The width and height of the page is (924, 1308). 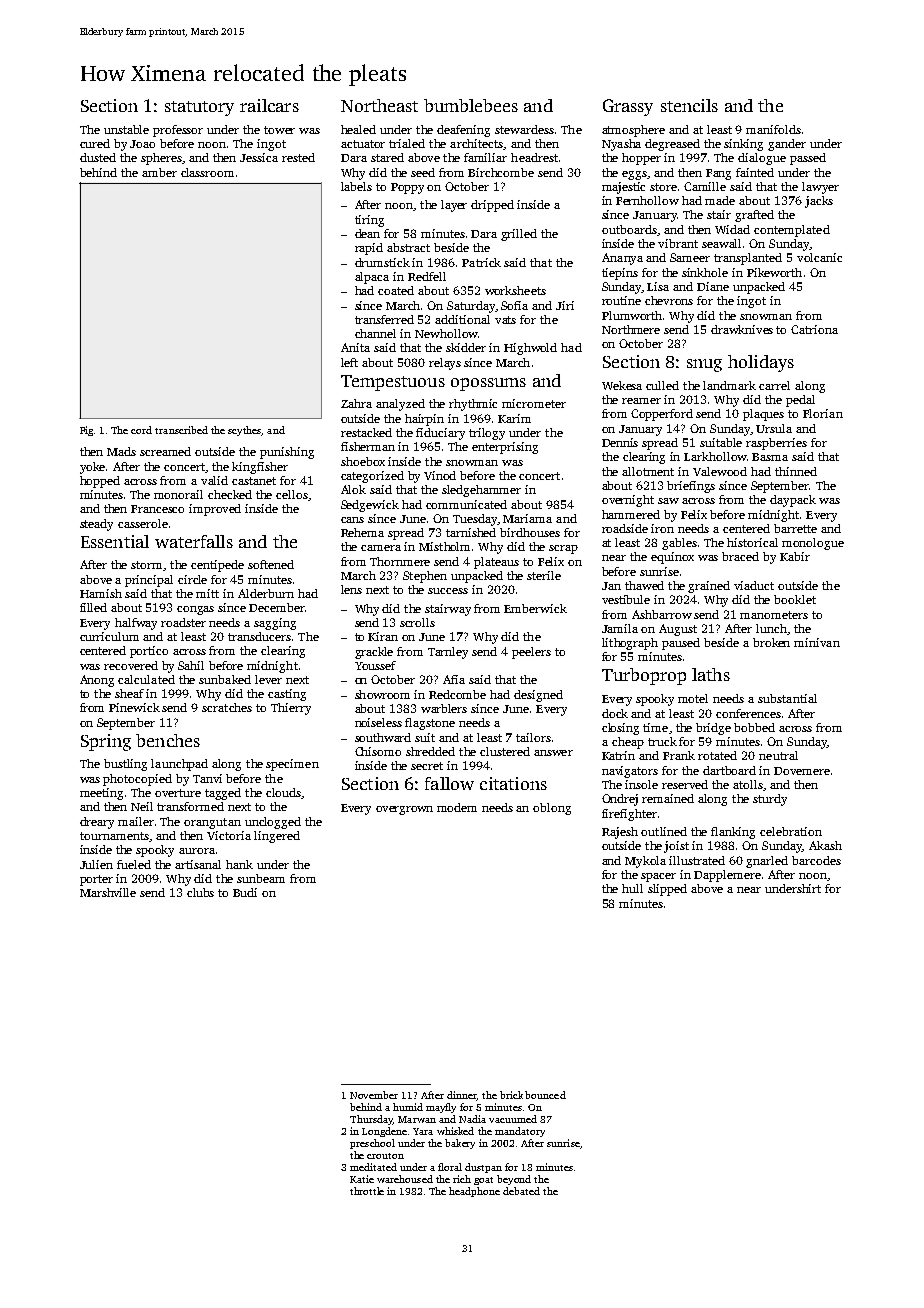 What do you see at coordinates (474, 1192) in the page?
I see `headphone` at bounding box center [474, 1192].
